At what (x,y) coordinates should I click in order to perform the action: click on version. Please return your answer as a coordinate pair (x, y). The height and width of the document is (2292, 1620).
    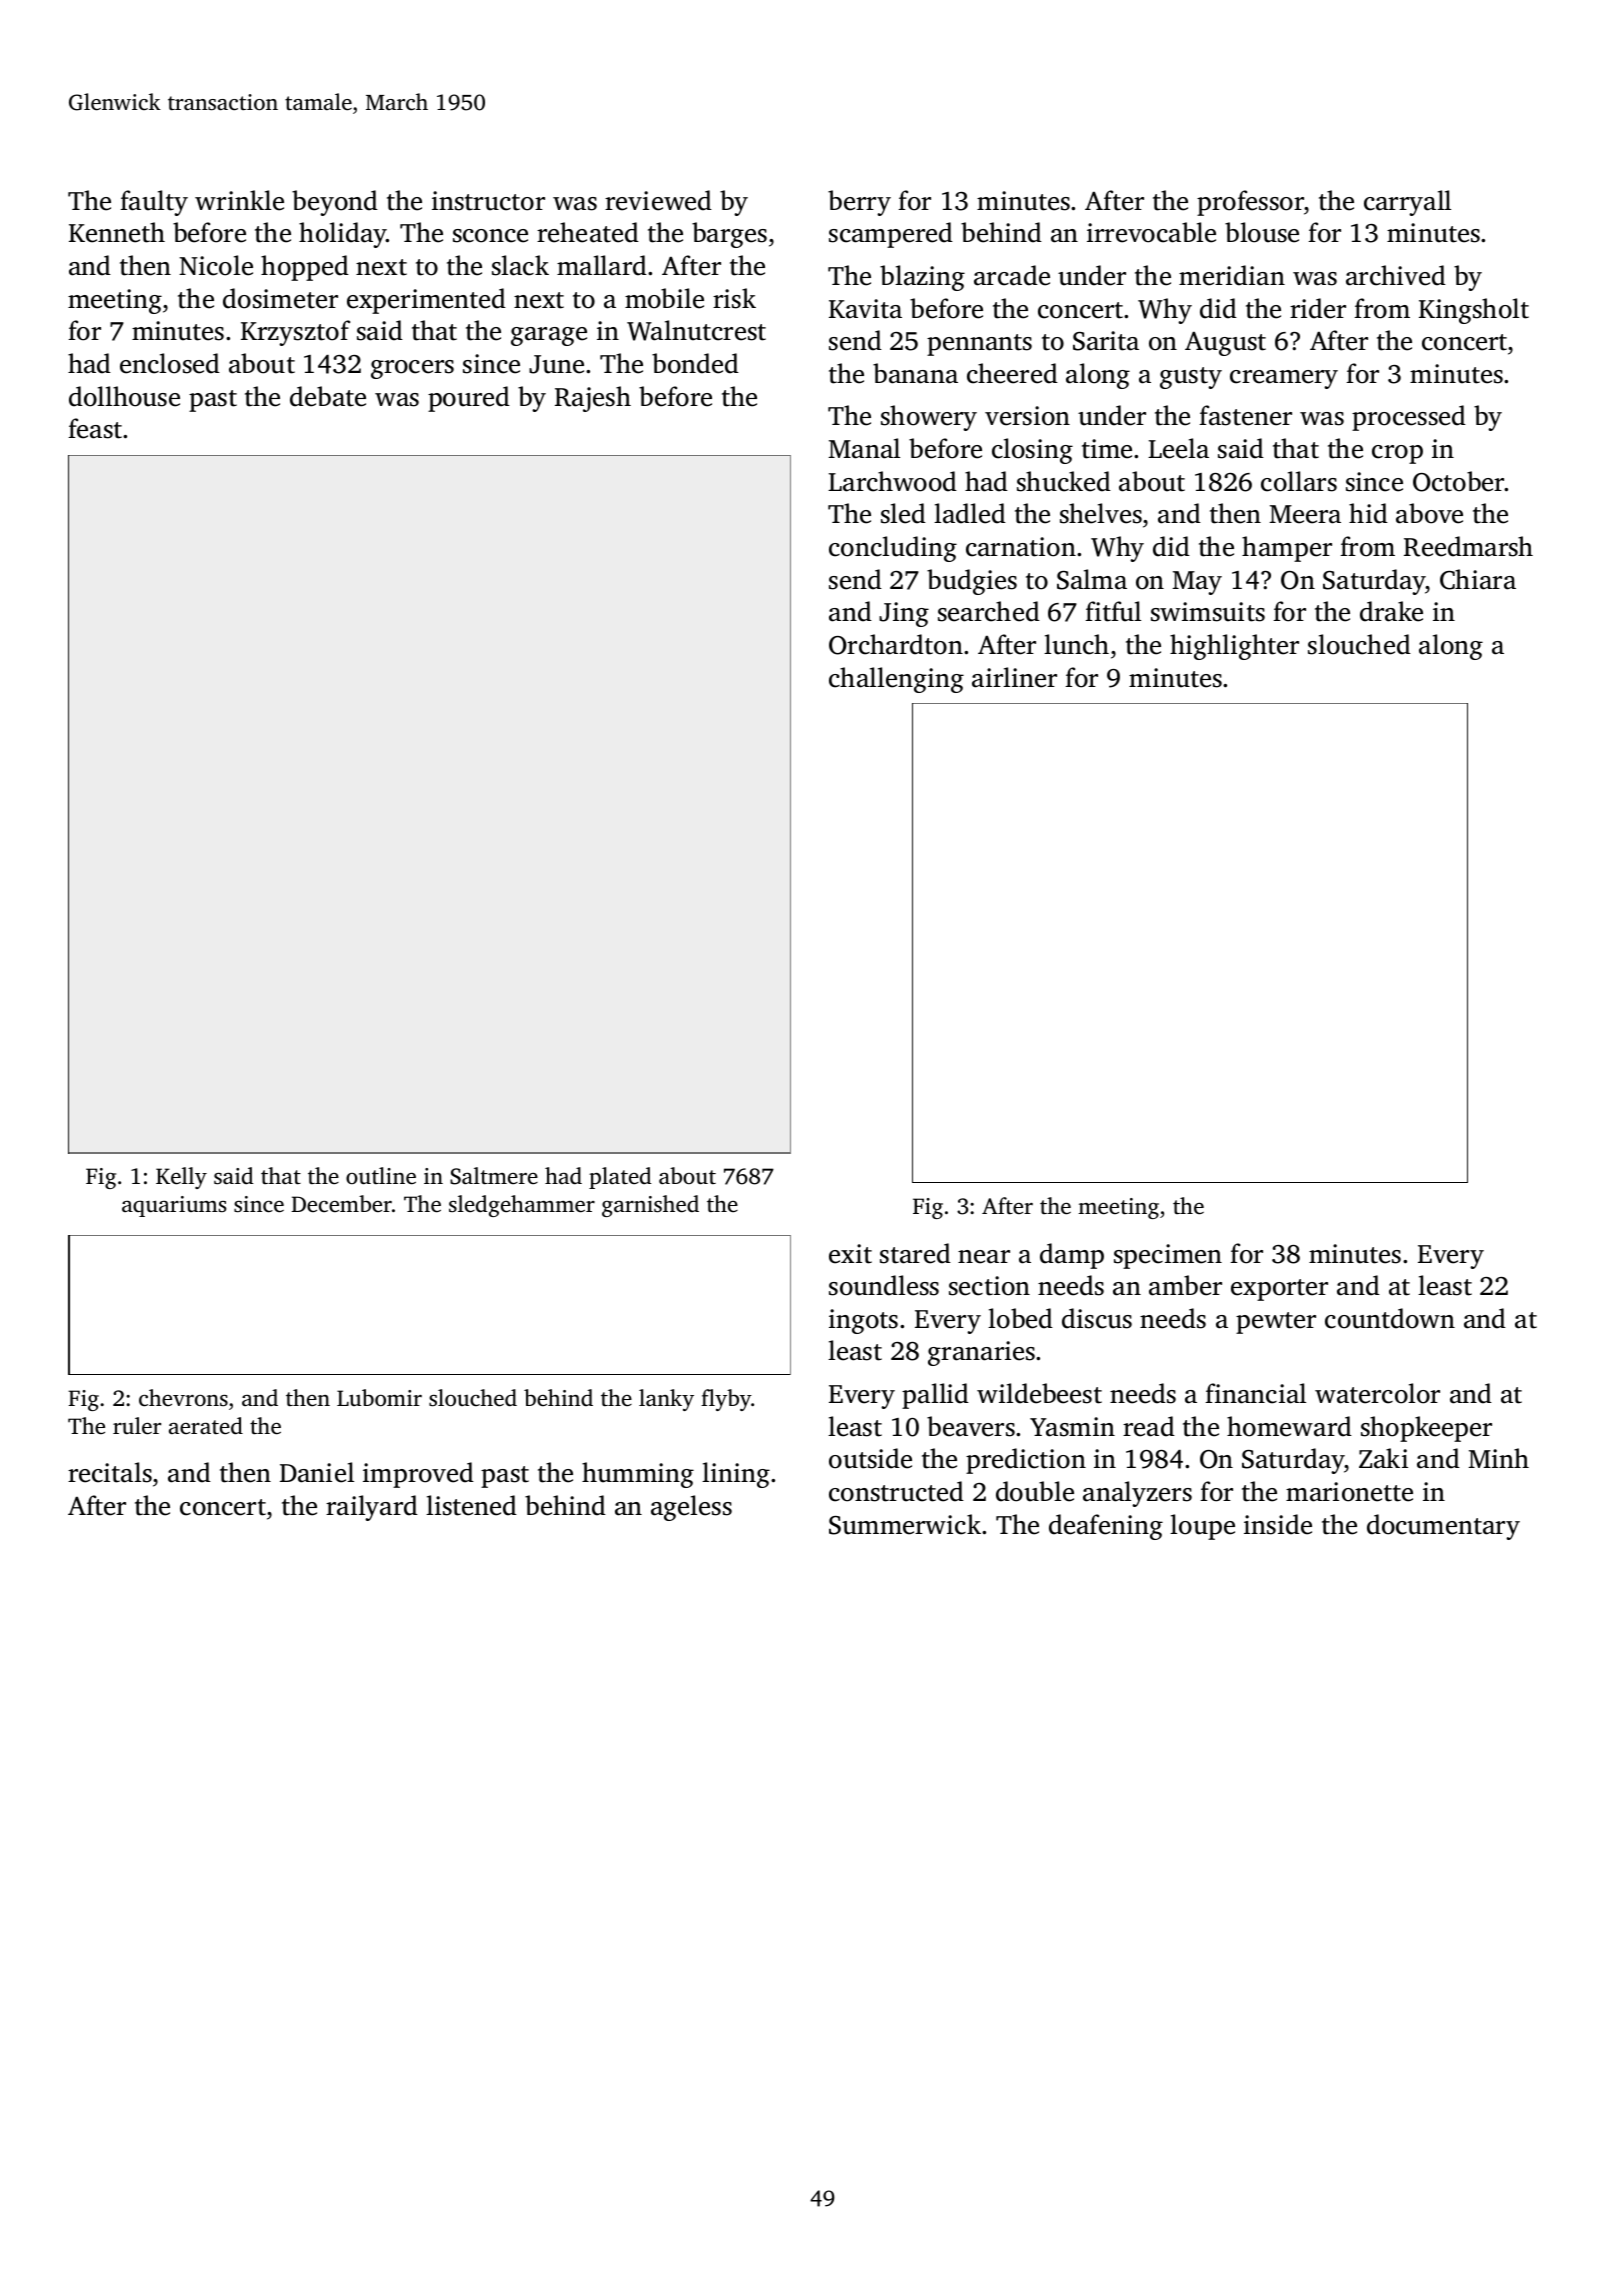
    Looking at the image, I should click on (1027, 416).
